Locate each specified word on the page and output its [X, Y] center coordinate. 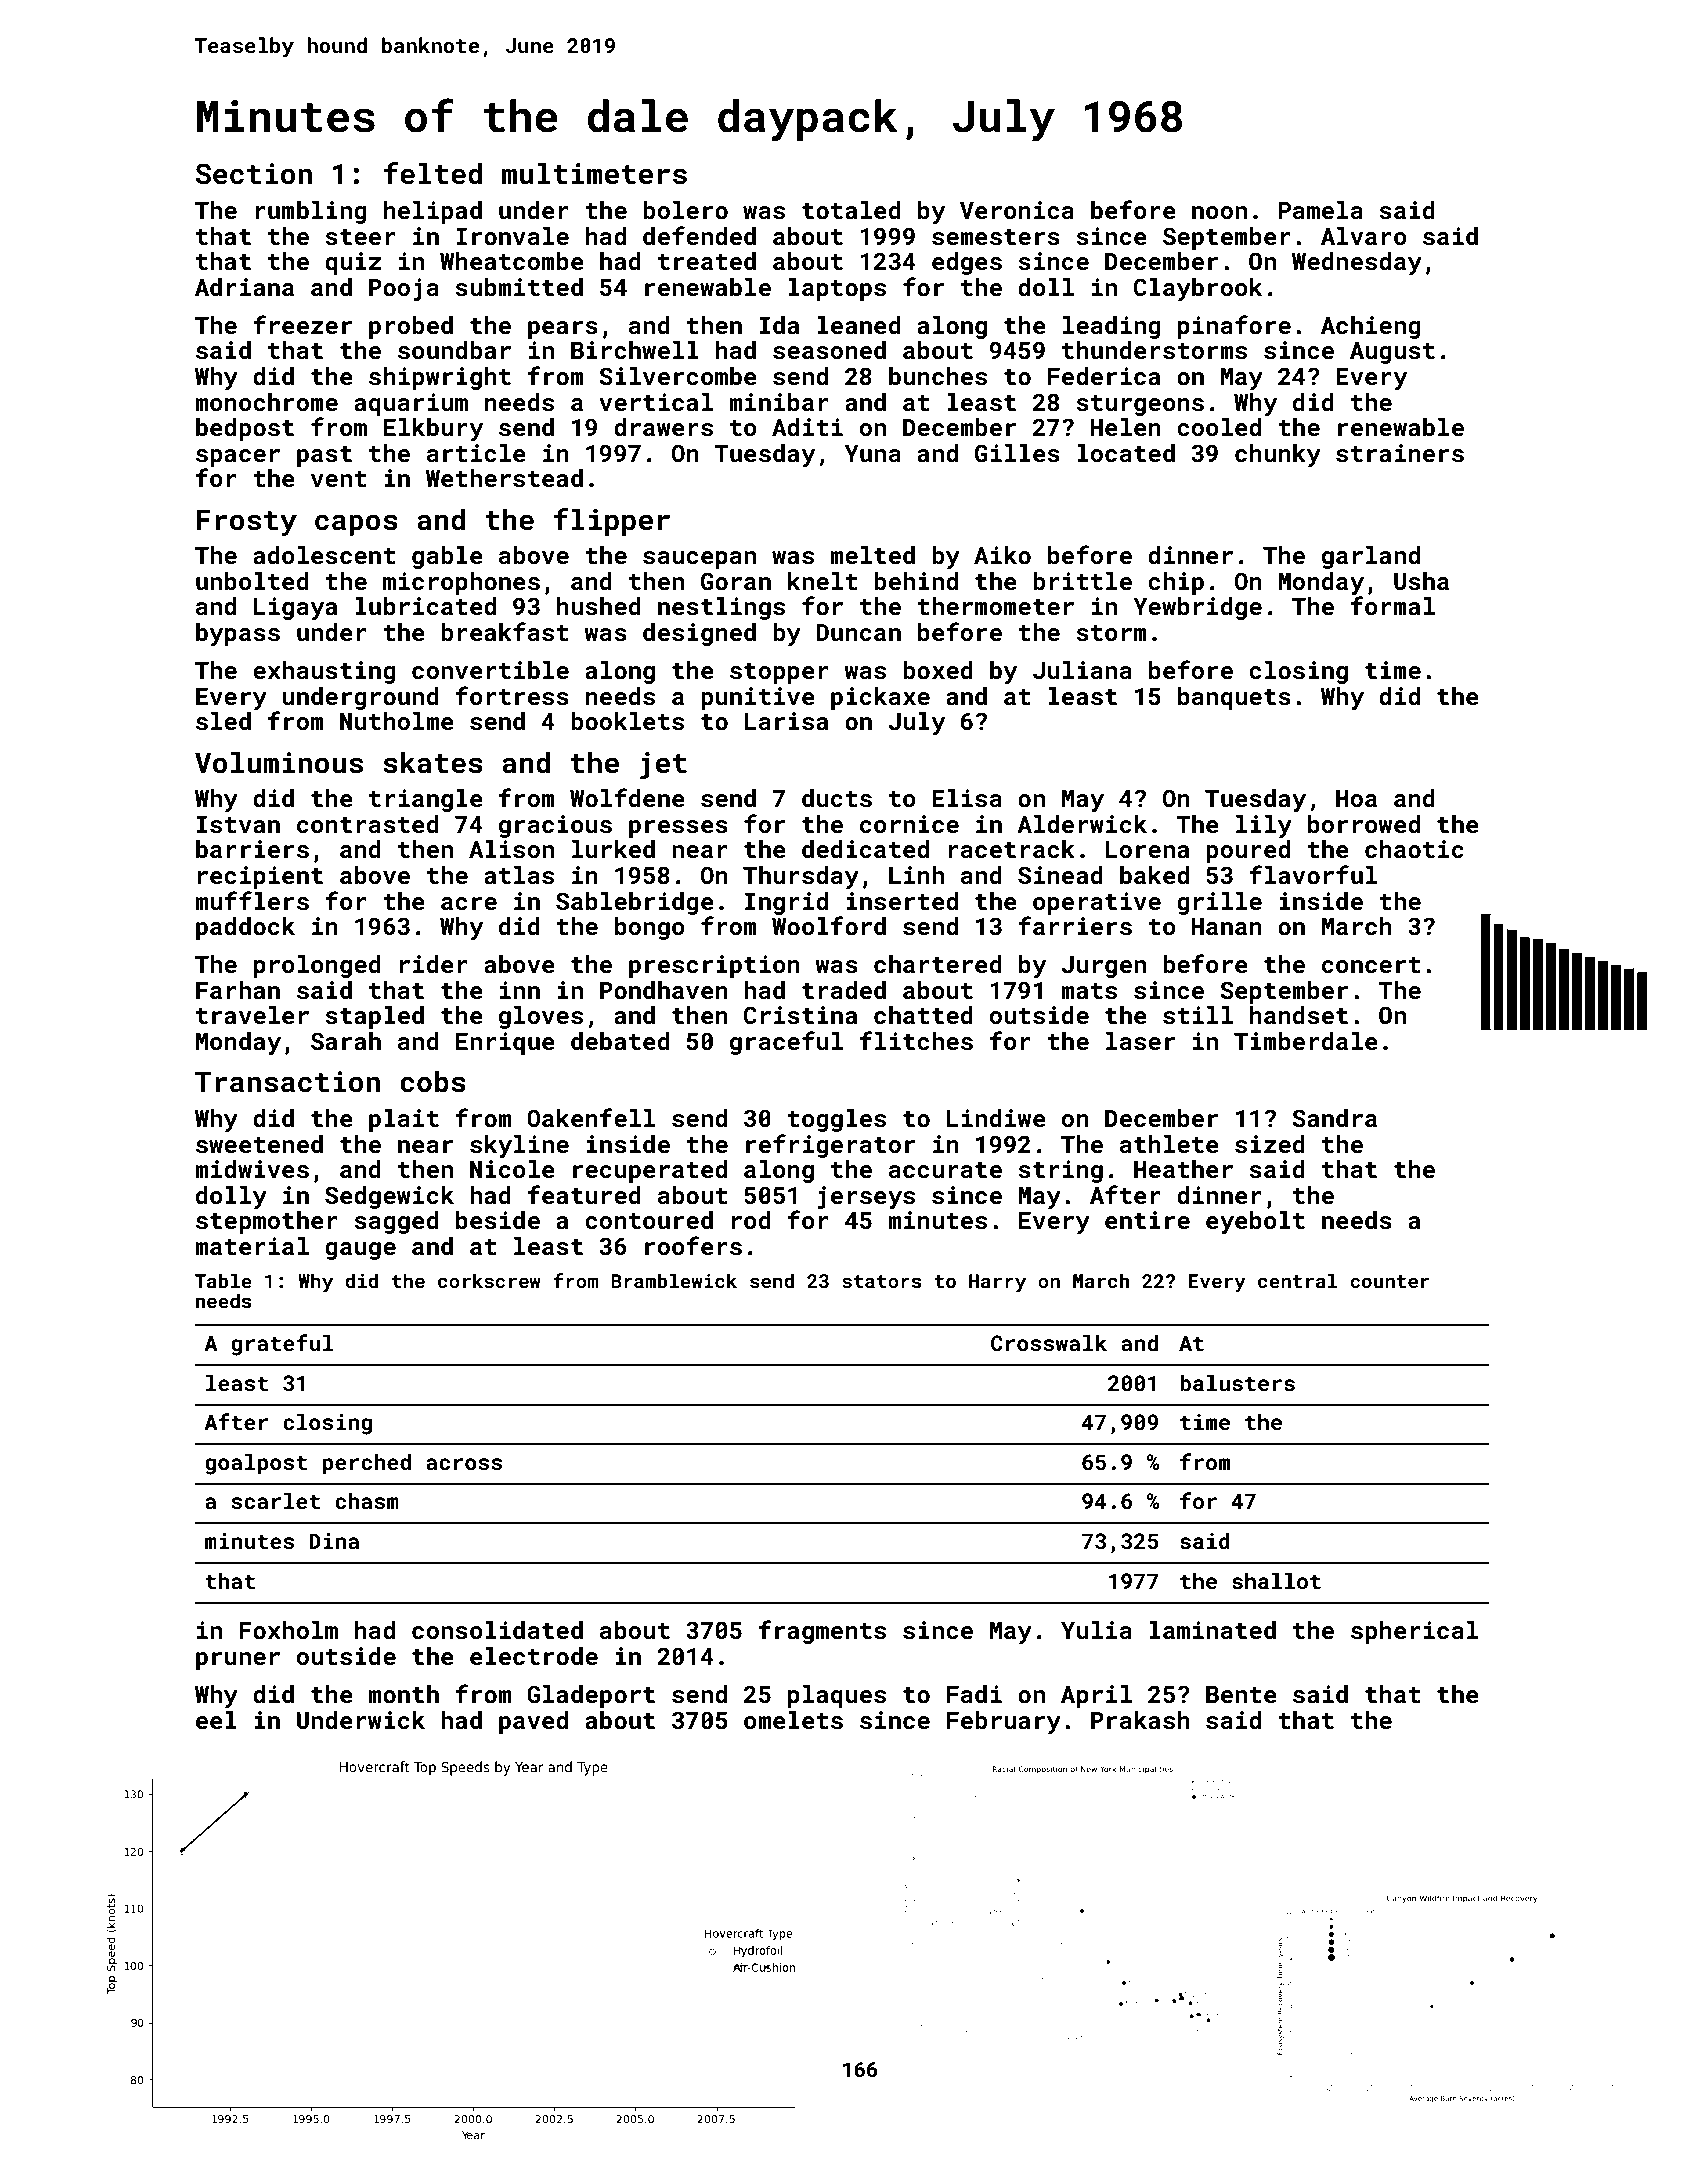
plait [404, 1120]
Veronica [1017, 210]
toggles [836, 1120]
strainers [1400, 453]
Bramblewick [674, 1280]
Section [254, 174]
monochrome [266, 402]
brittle [1082, 581]
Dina [334, 1541]
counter [1389, 1281]
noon [1219, 212]
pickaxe [880, 698]
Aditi [807, 427]
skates [433, 762]
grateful [282, 1345]
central [1297, 1280]
